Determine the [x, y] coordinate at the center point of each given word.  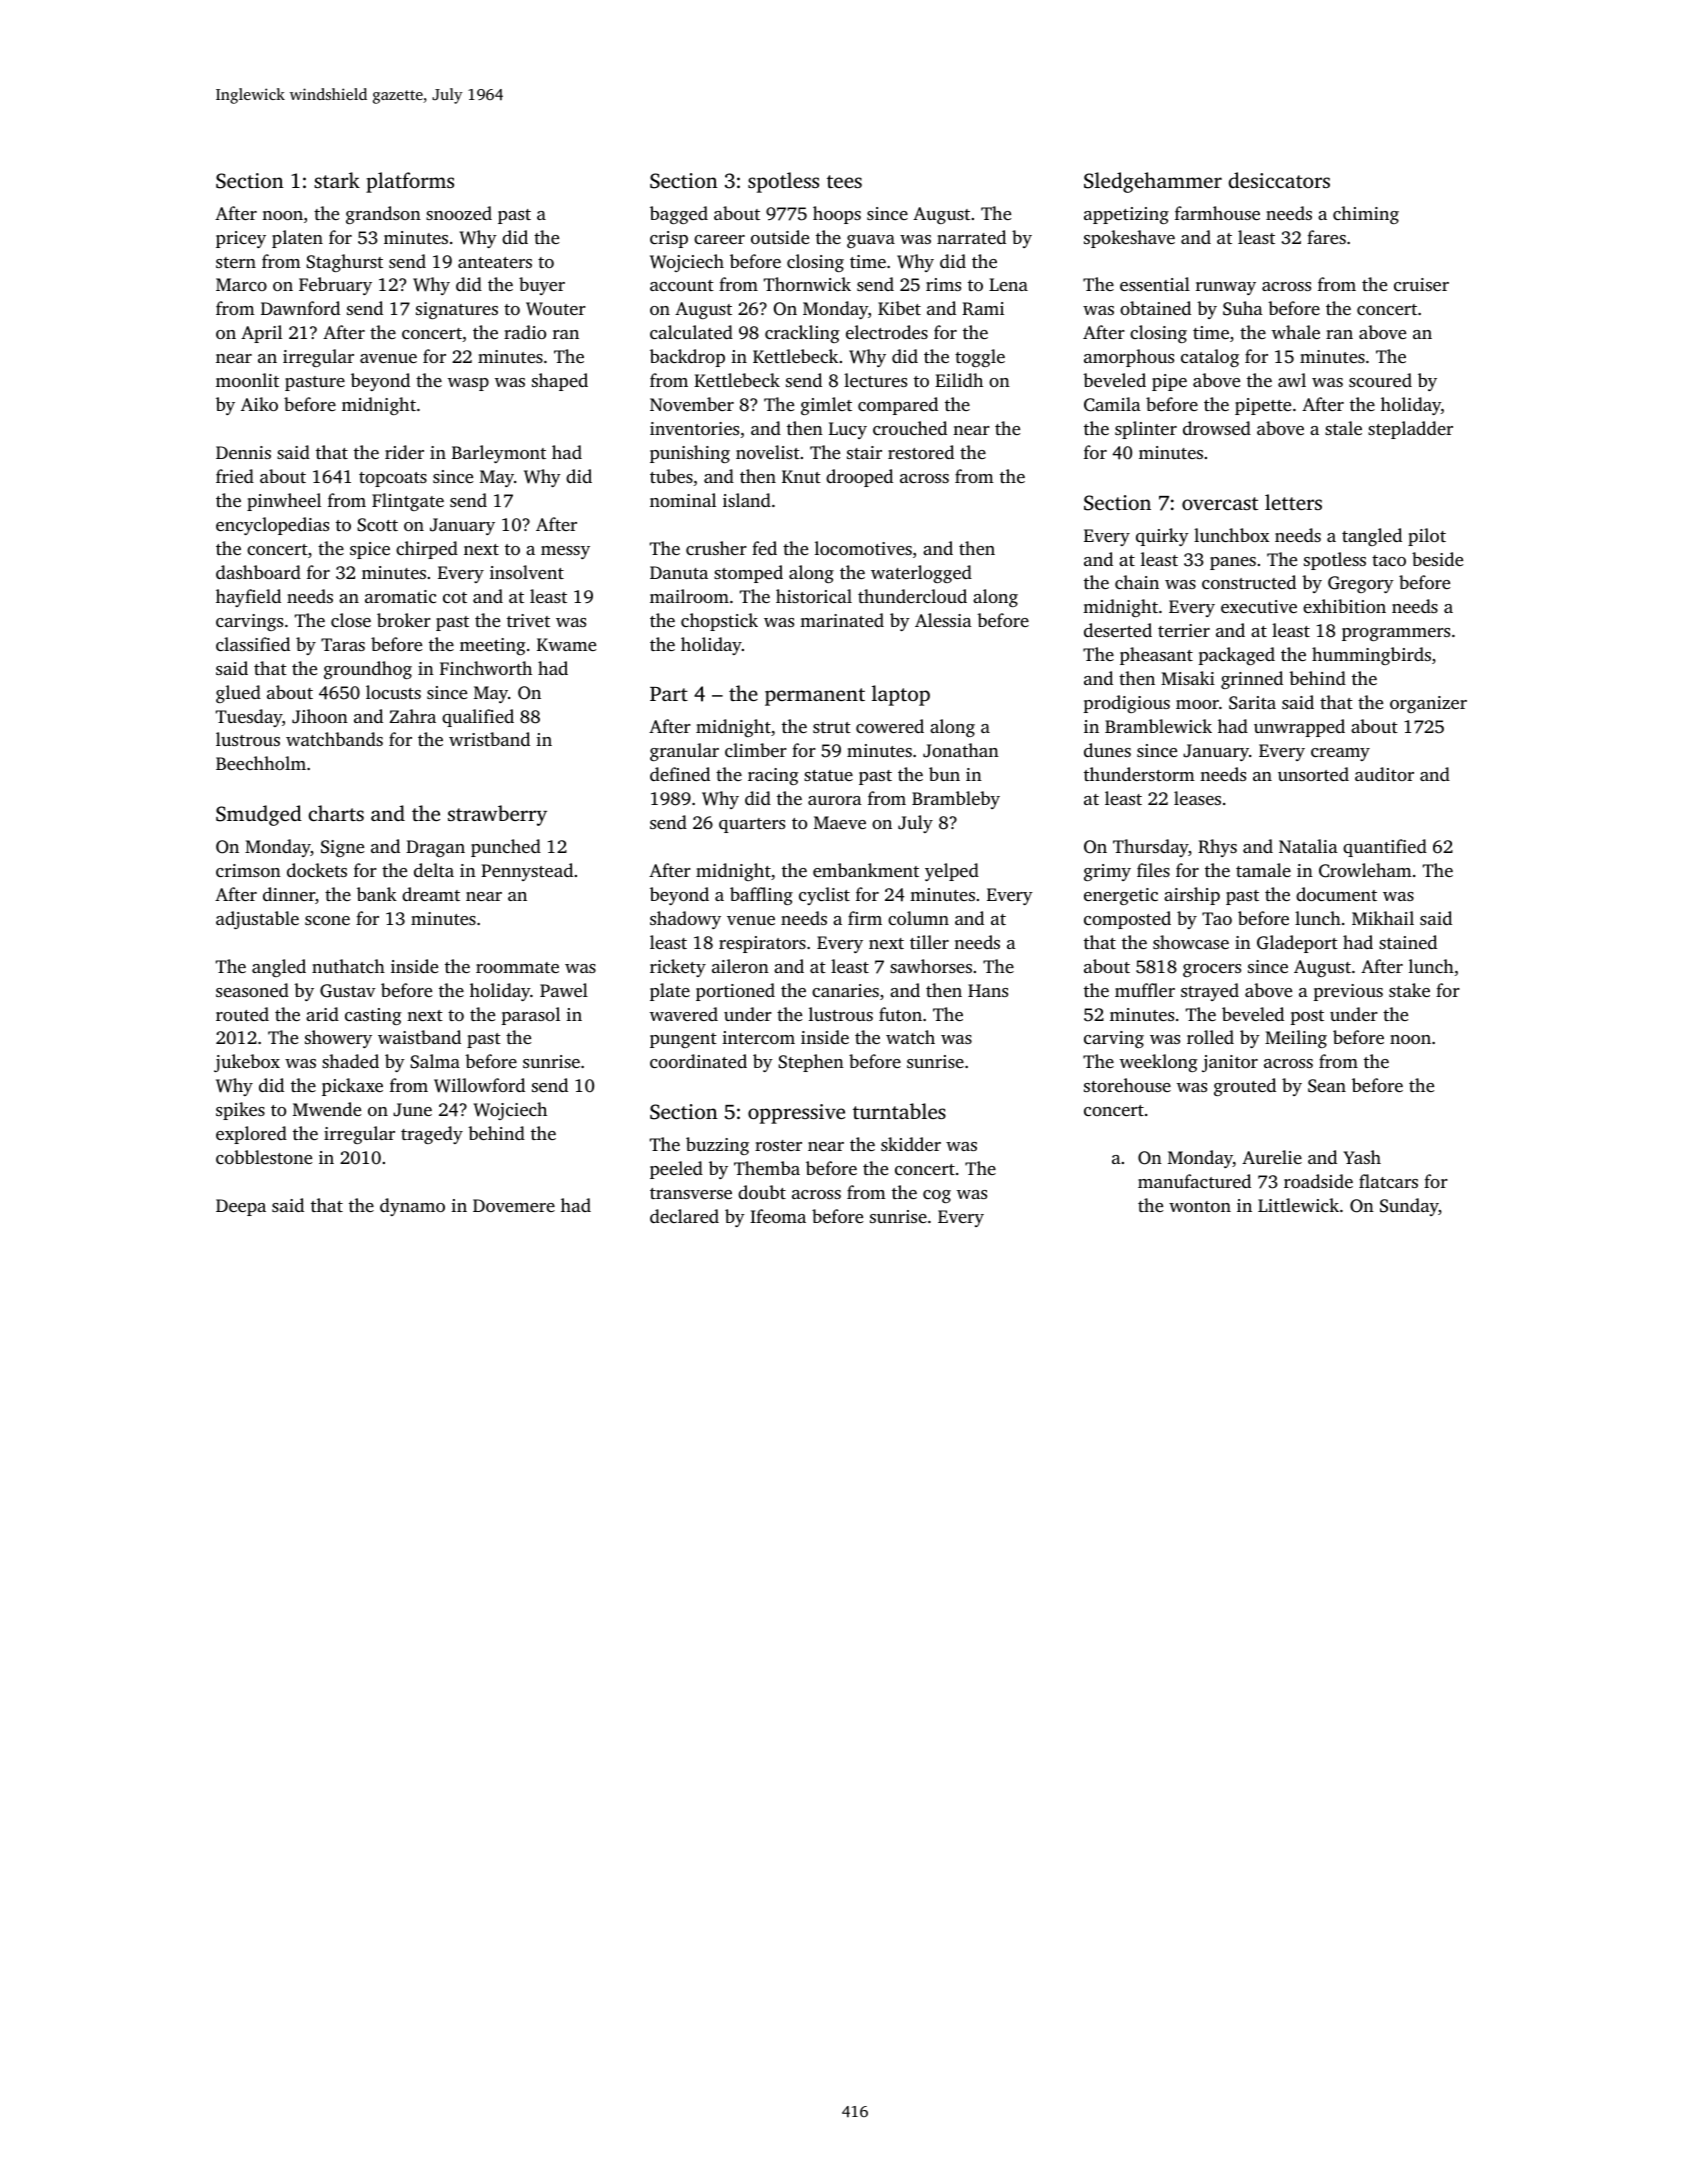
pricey [241, 239]
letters [1293, 502]
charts [336, 813]
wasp [468, 384]
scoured [1380, 380]
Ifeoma [778, 1216]
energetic [1121, 896]
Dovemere [514, 1205]
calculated [691, 332]
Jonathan [961, 750]
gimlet [826, 406]
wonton [1200, 1206]
